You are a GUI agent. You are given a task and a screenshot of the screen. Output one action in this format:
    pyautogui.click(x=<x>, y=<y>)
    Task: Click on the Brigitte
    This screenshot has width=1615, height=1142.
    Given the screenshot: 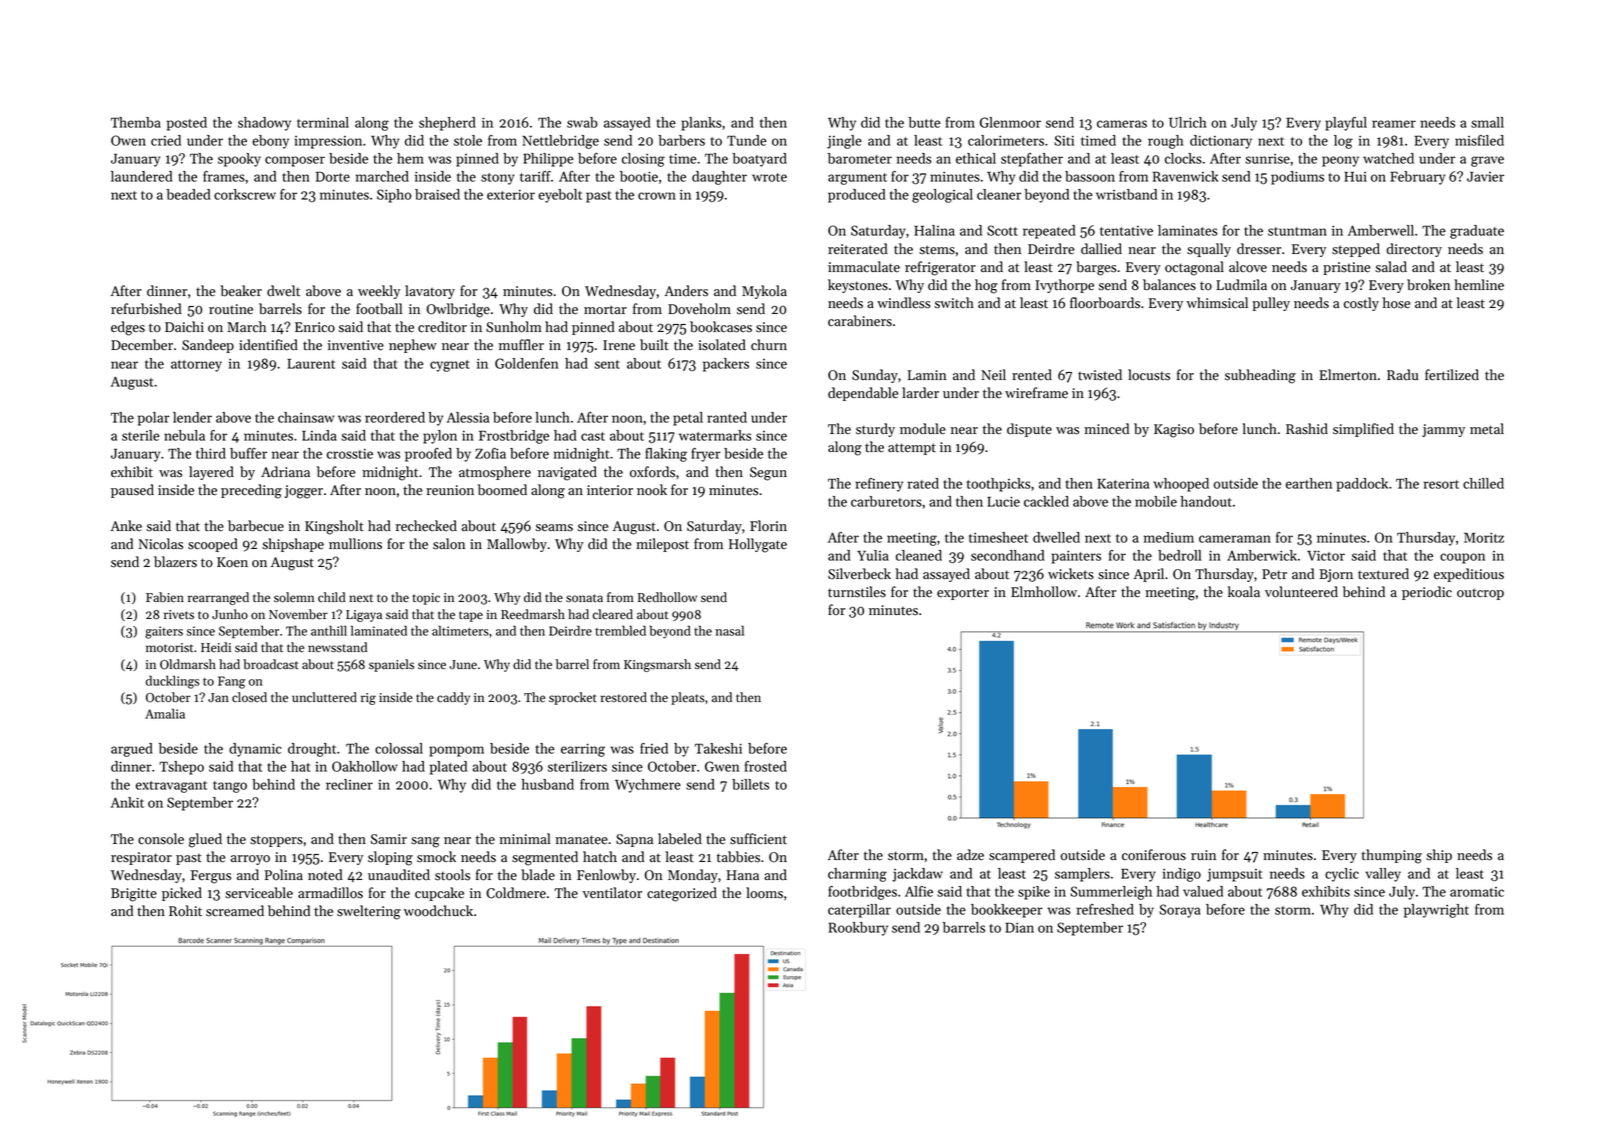 What is the action you would take?
    pyautogui.click(x=134, y=895)
